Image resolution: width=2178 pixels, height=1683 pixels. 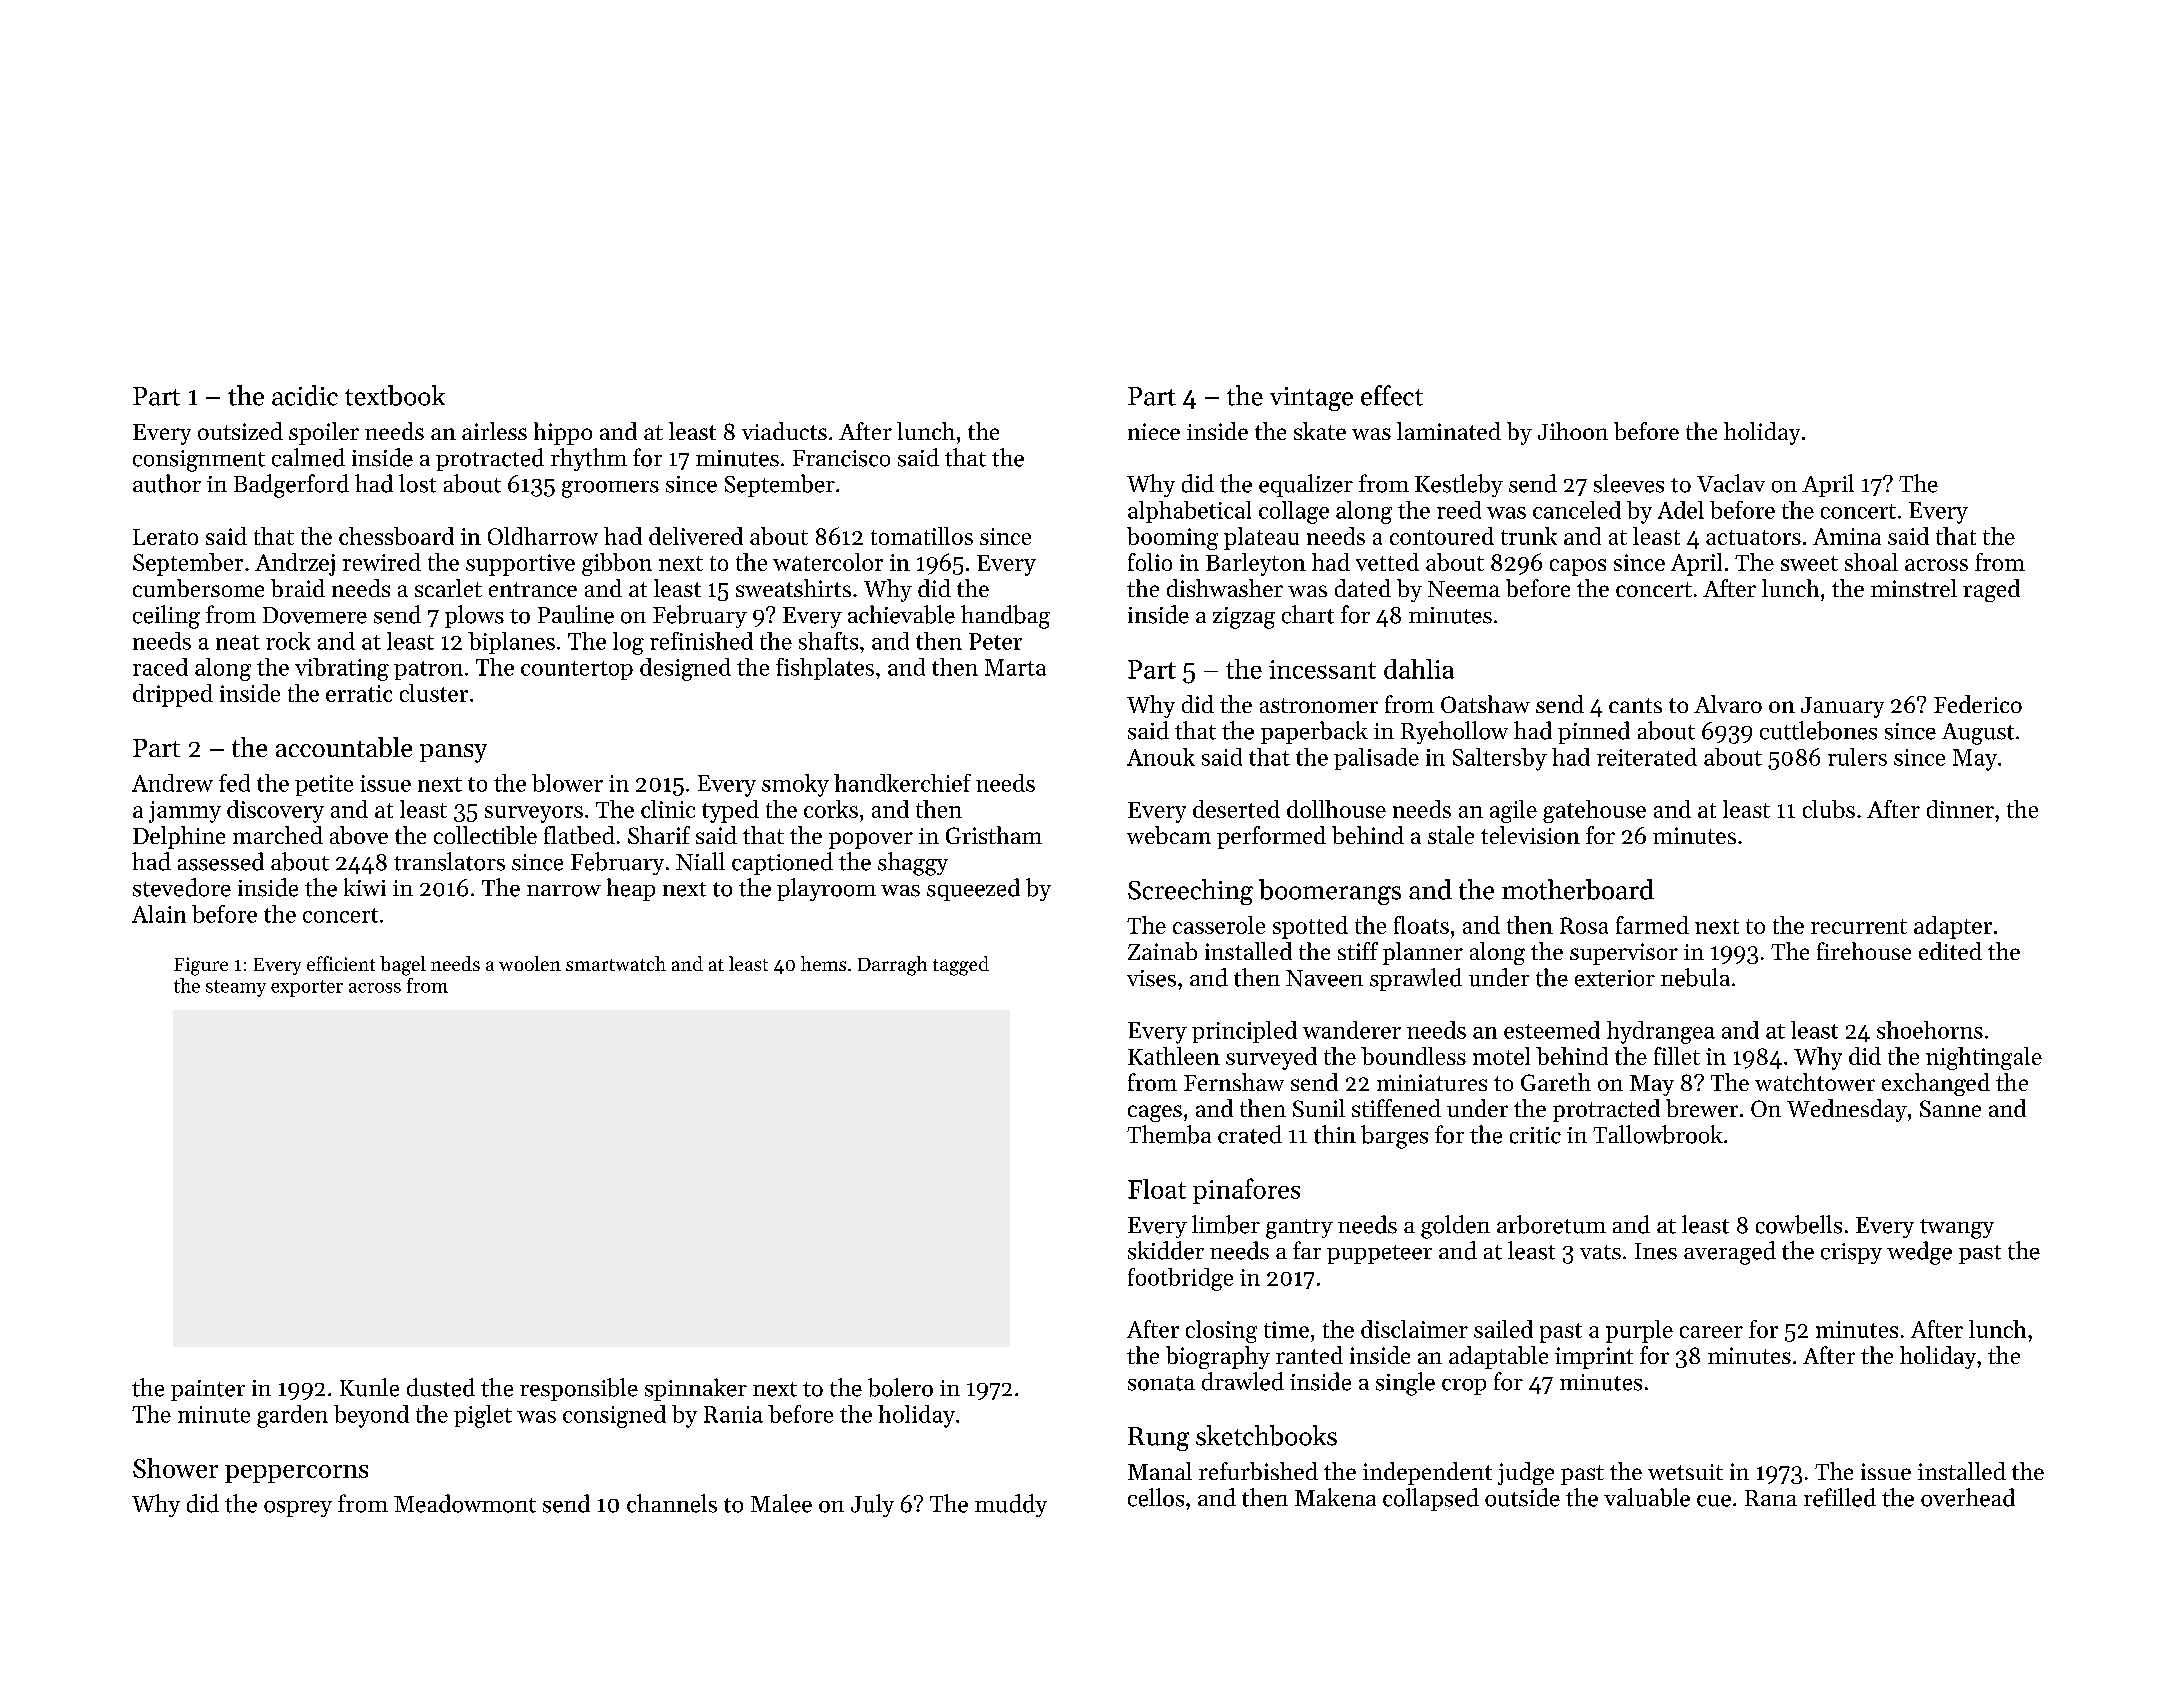 I want to click on textbook, so click(x=395, y=395).
